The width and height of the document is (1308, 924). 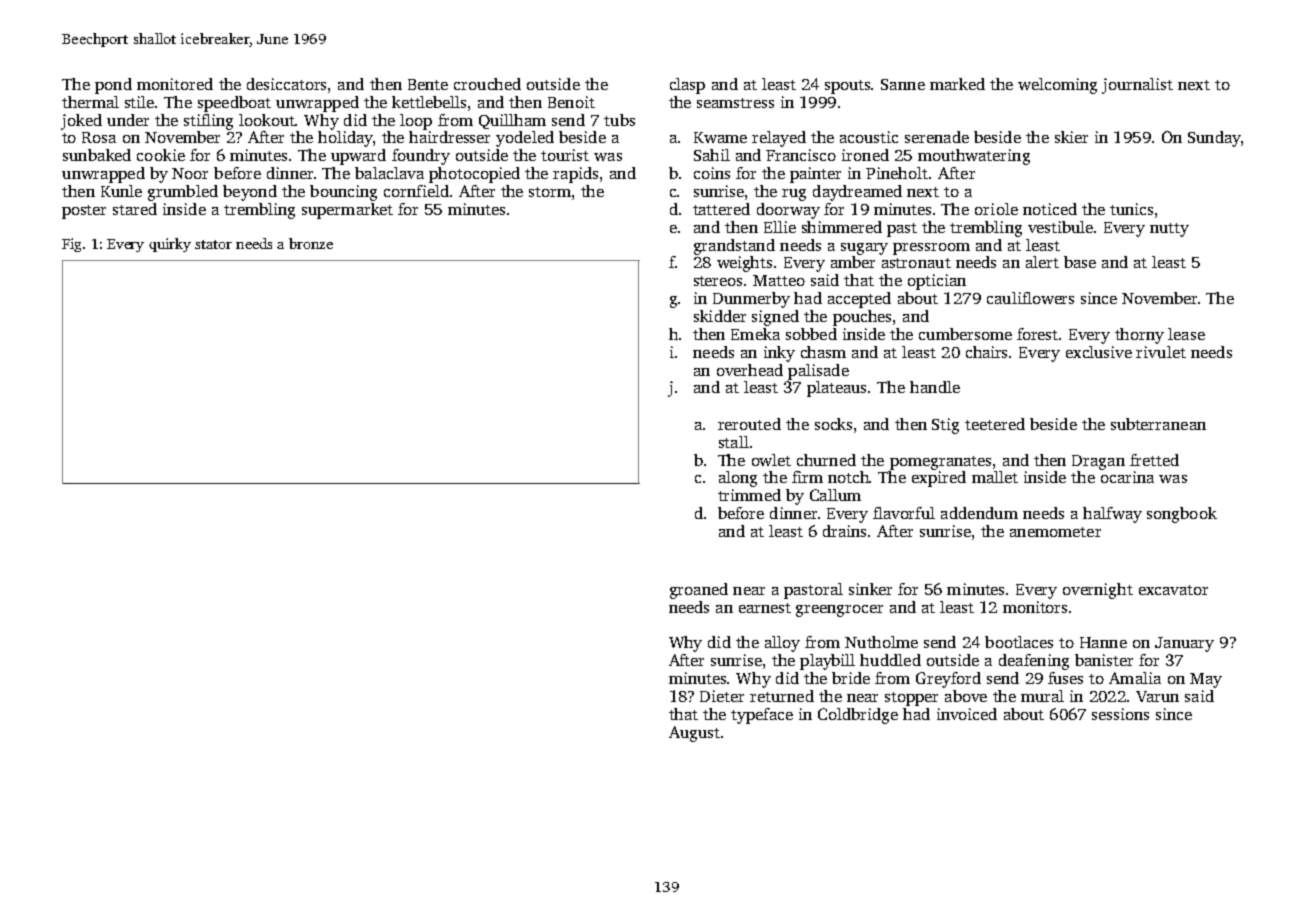 I want to click on Sahil, so click(x=712, y=155).
